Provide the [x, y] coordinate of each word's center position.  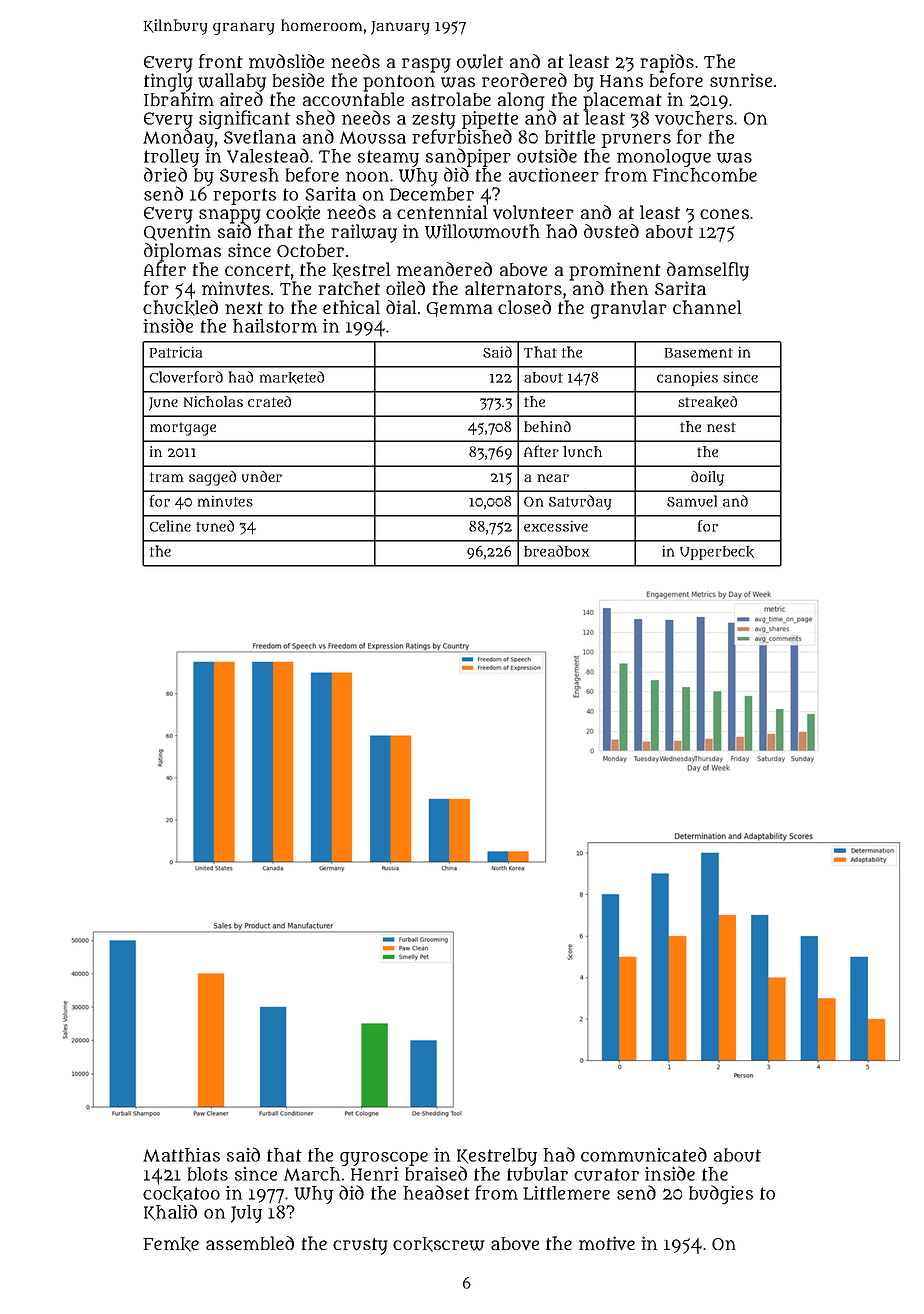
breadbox [556, 551]
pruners [636, 140]
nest [721, 427]
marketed [292, 377]
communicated [644, 1154]
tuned [215, 526]
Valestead [268, 155]
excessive [556, 526]
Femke [171, 1244]
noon [367, 176]
